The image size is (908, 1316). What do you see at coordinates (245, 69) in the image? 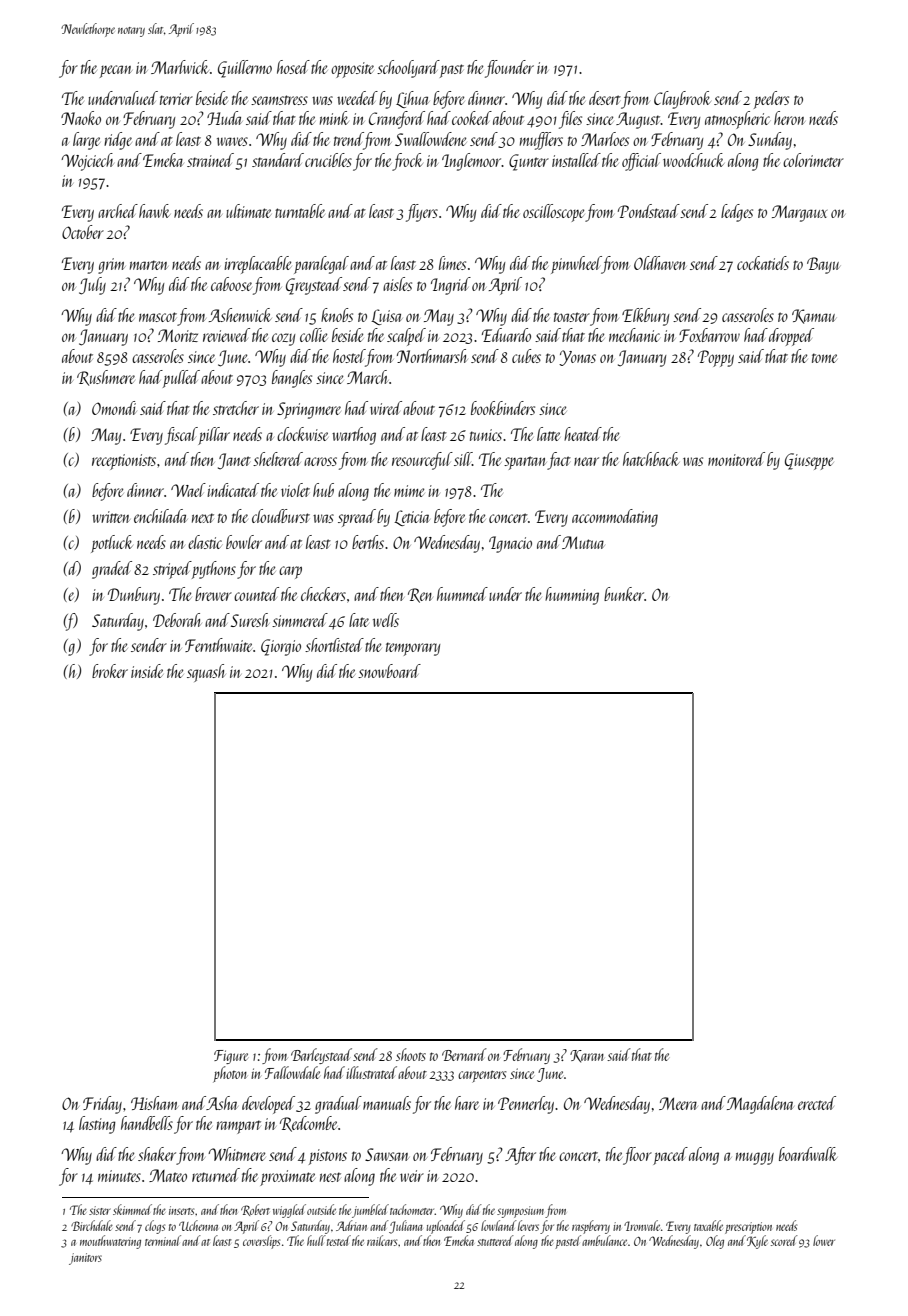
I see `Guillermo` at bounding box center [245, 69].
